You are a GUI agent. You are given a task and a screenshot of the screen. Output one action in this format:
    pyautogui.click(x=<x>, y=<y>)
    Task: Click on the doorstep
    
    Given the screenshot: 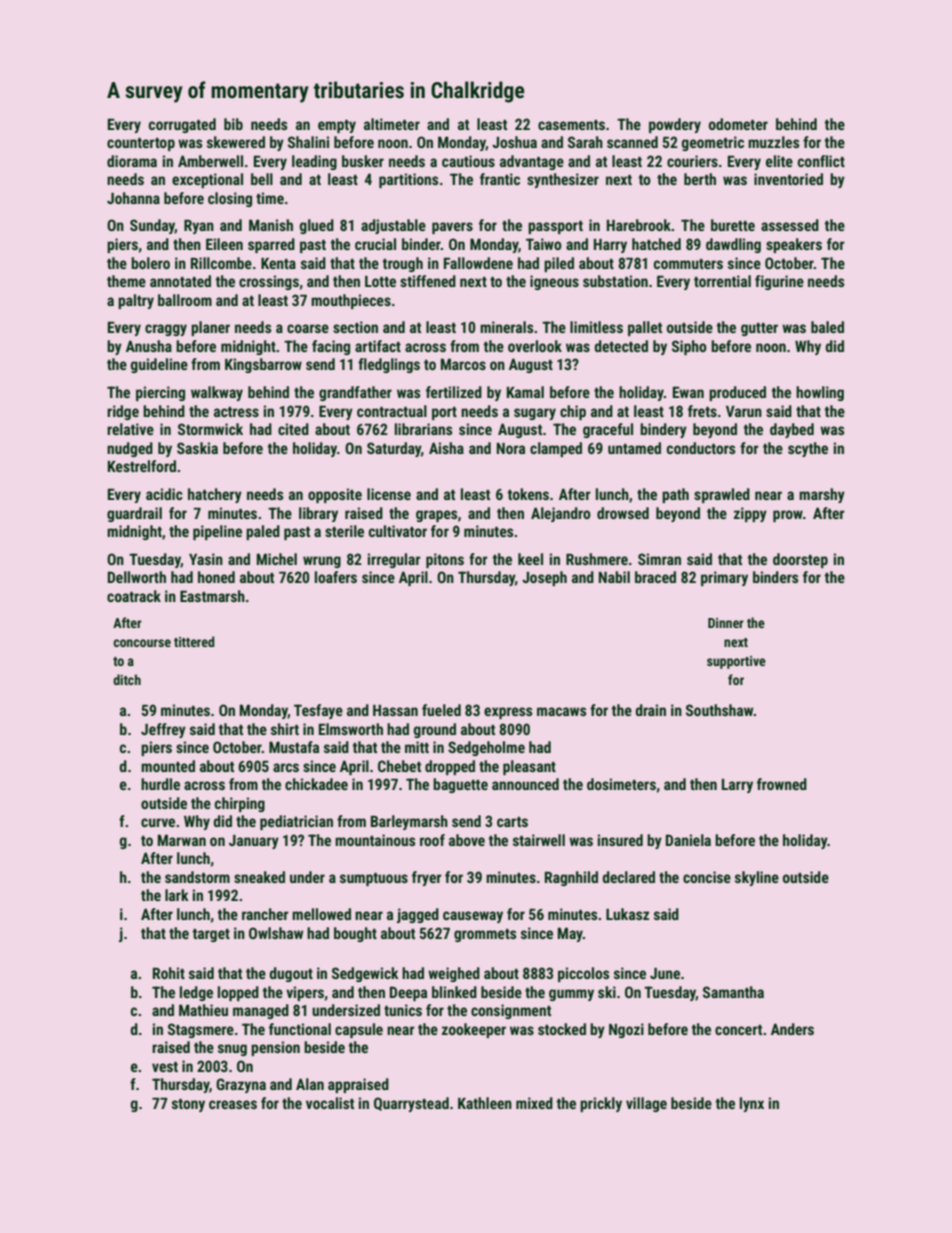 What is the action you would take?
    pyautogui.click(x=800, y=560)
